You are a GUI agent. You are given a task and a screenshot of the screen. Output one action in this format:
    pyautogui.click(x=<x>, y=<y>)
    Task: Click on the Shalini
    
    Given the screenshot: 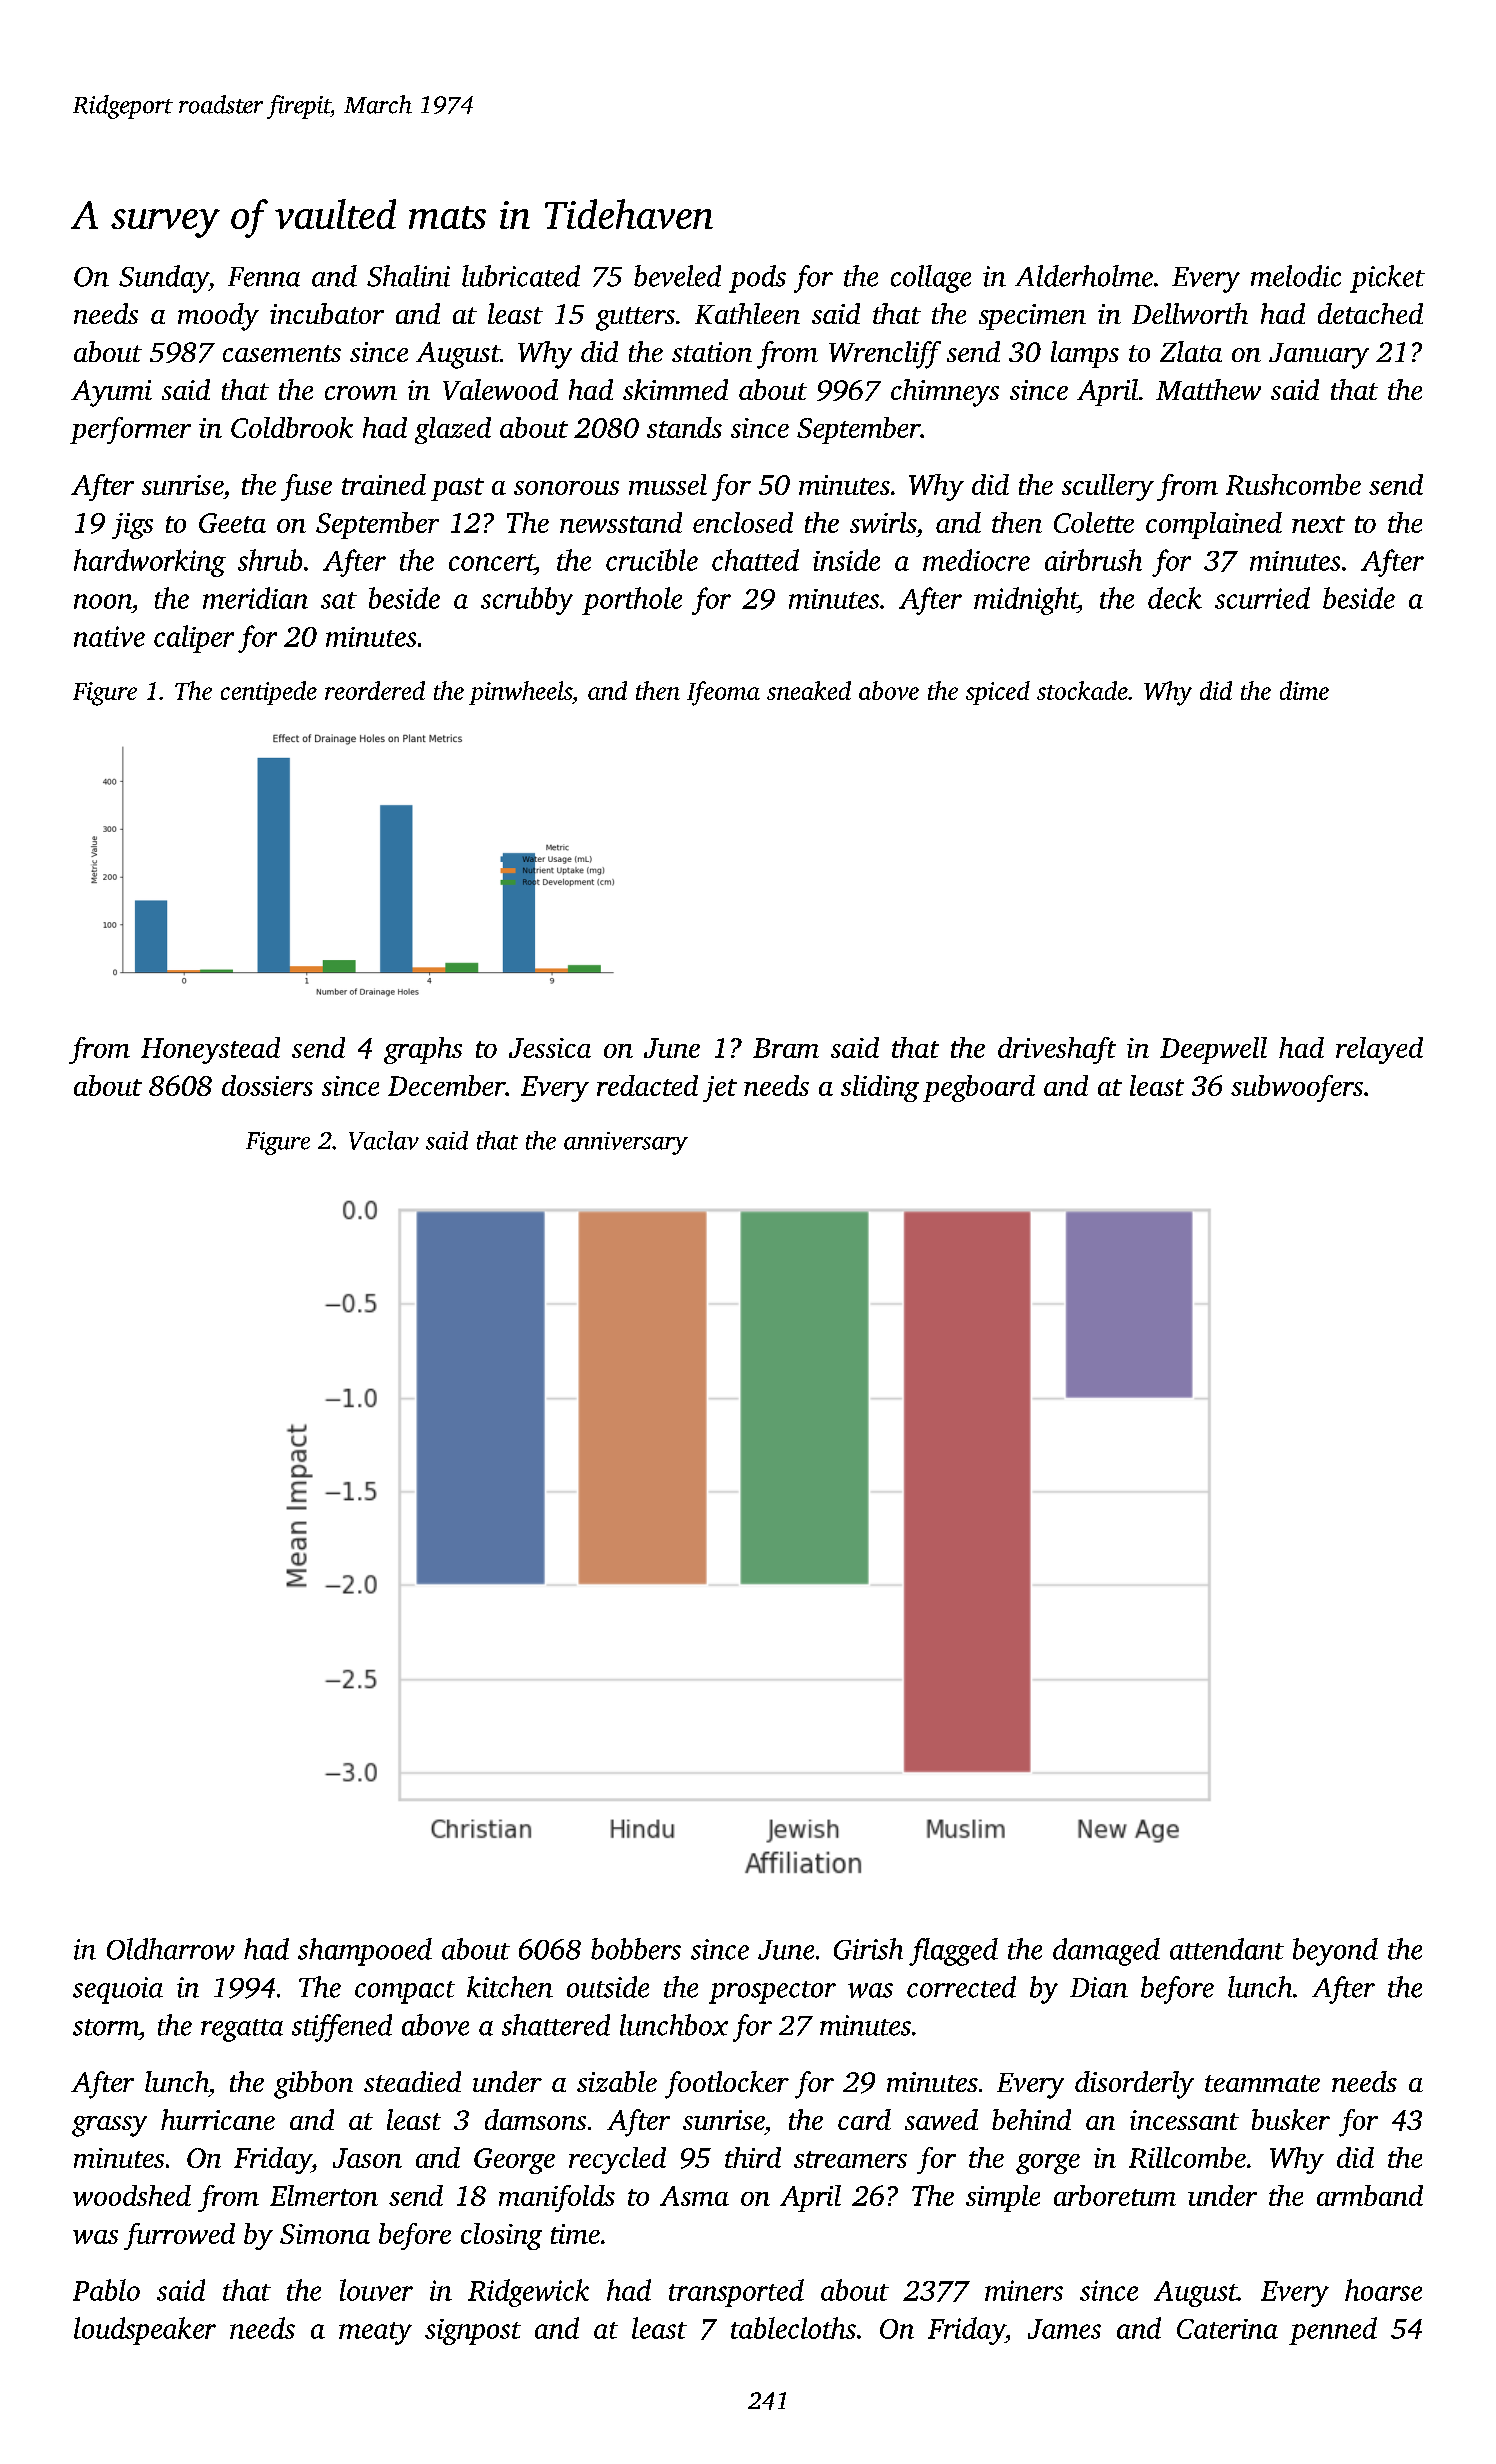 What is the action you would take?
    pyautogui.click(x=408, y=276)
